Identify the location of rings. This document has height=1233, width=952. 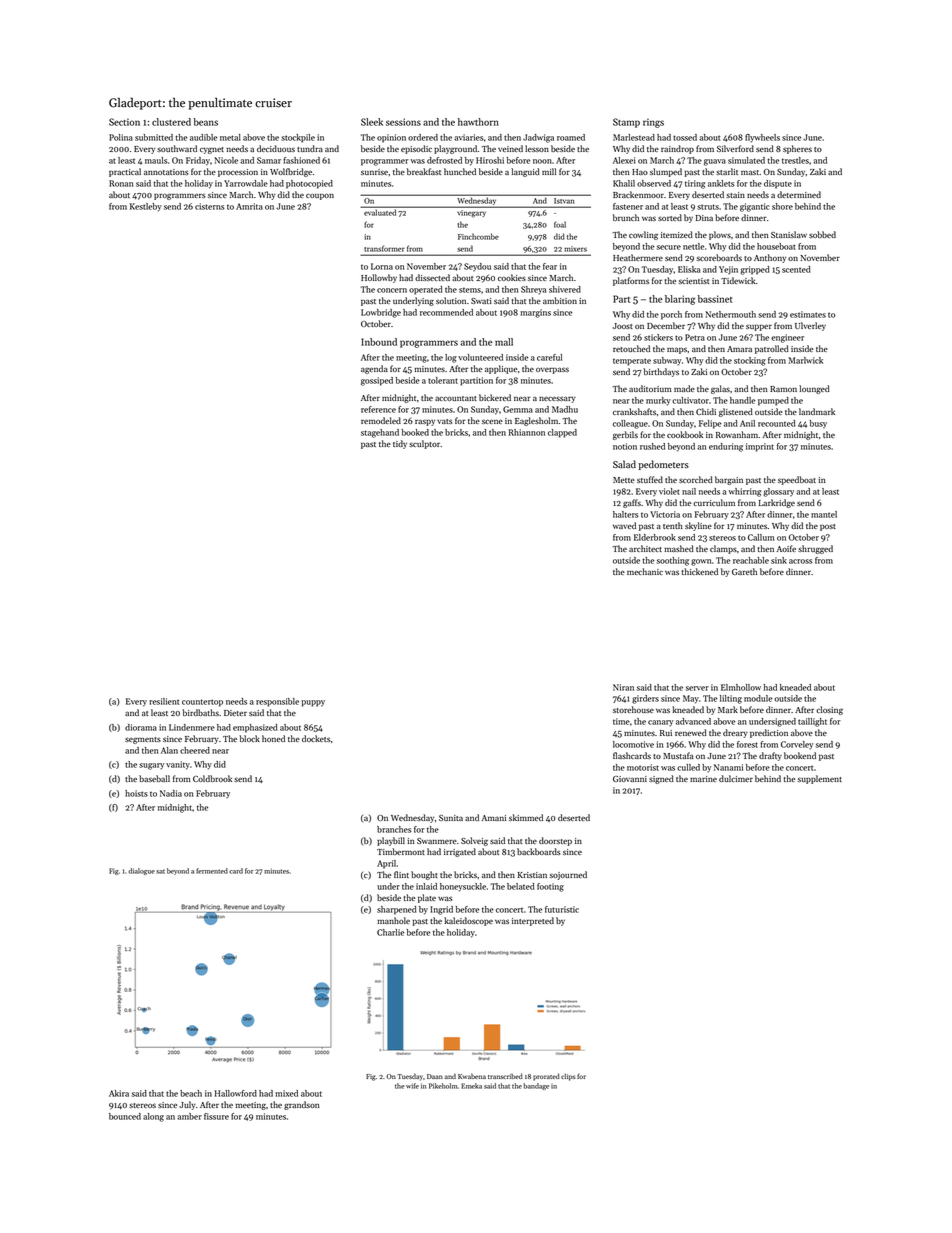
(653, 123).
